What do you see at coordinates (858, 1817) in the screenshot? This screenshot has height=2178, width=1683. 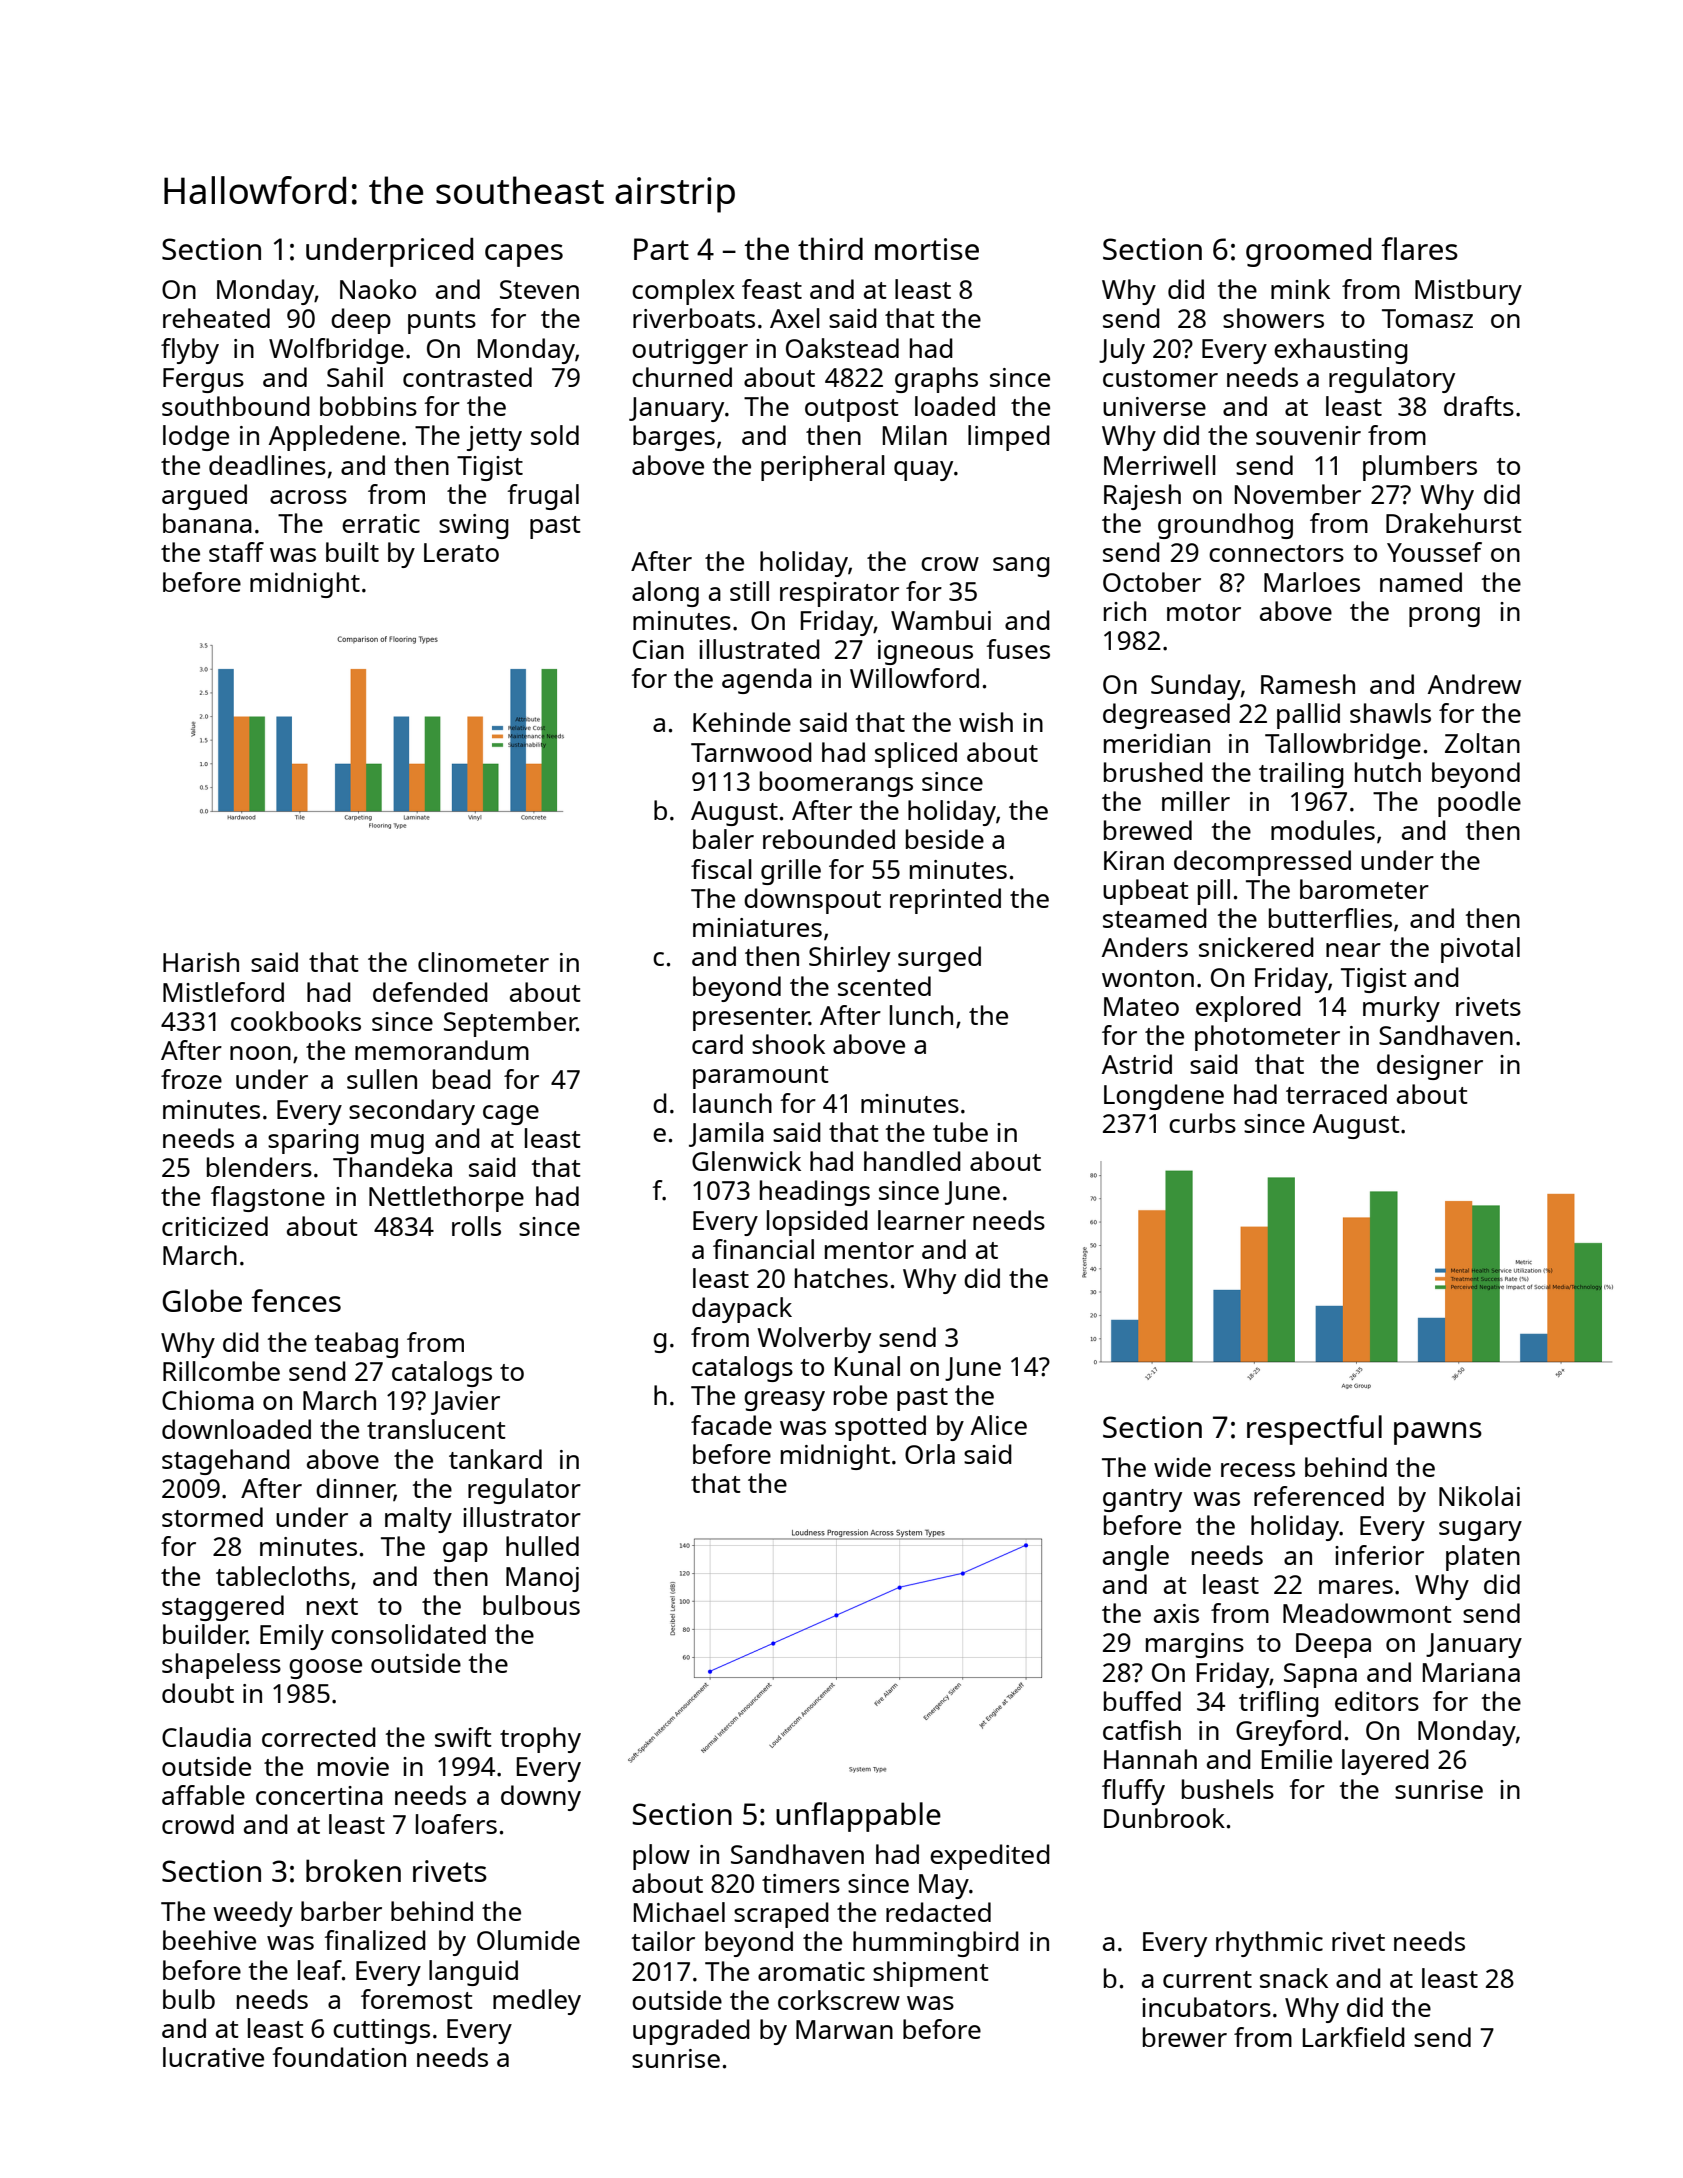 I see `unflappable` at bounding box center [858, 1817].
